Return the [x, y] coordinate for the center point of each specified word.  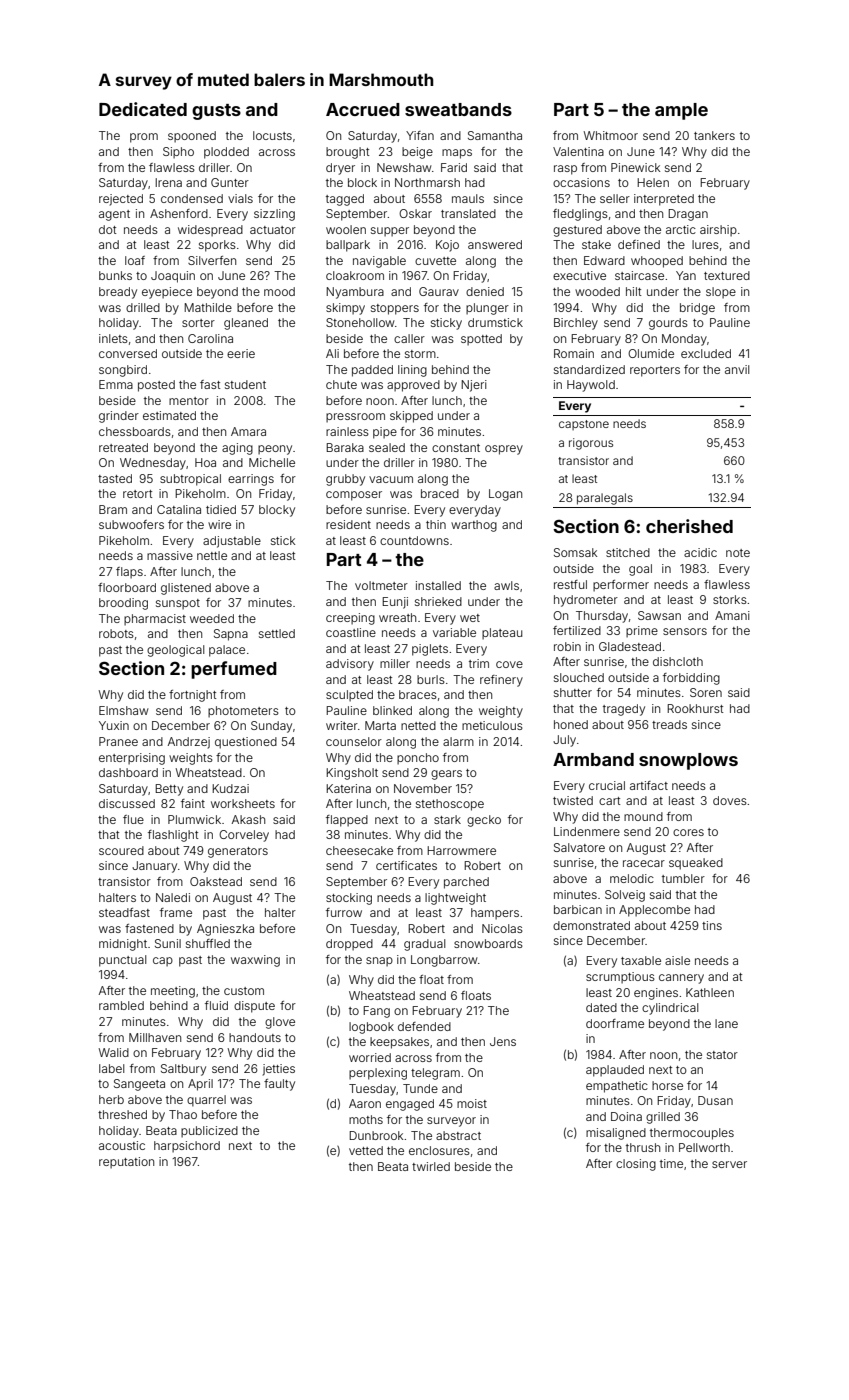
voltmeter [381, 585]
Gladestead [630, 646]
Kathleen [710, 992]
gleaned [246, 324]
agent [114, 215]
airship [718, 231]
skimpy [345, 309]
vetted [366, 1150]
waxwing [255, 961]
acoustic [122, 1145]
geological [175, 651]
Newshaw [404, 167]
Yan [686, 275]
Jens [503, 1041]
